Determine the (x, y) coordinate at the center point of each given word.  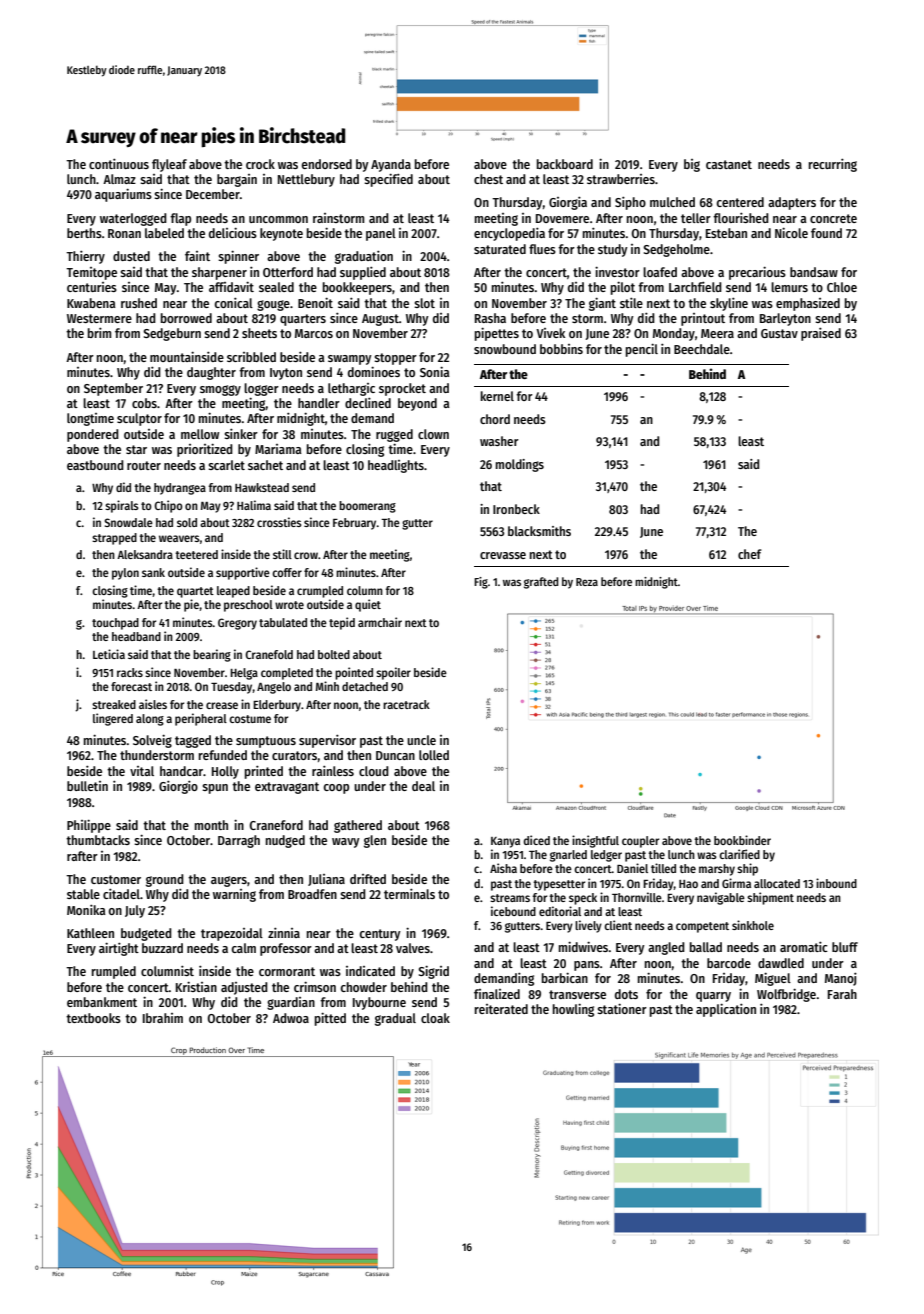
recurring (833, 165)
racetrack (406, 704)
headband (136, 636)
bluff (845, 947)
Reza (587, 582)
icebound (513, 911)
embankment (102, 1002)
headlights (396, 466)
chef (750, 554)
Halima (254, 505)
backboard (565, 164)
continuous (119, 163)
